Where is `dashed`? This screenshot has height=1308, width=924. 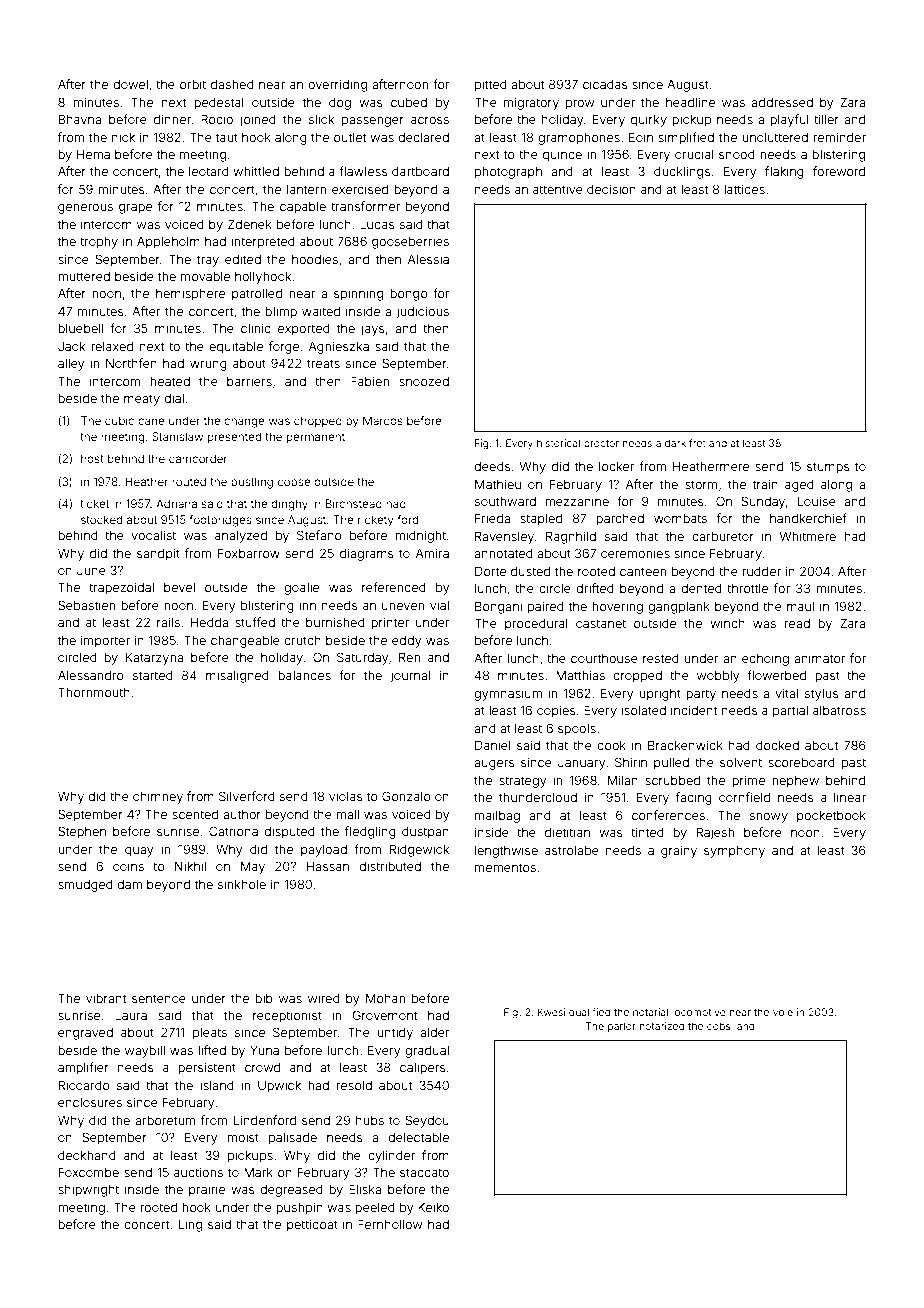
dashed is located at coordinates (232, 84).
